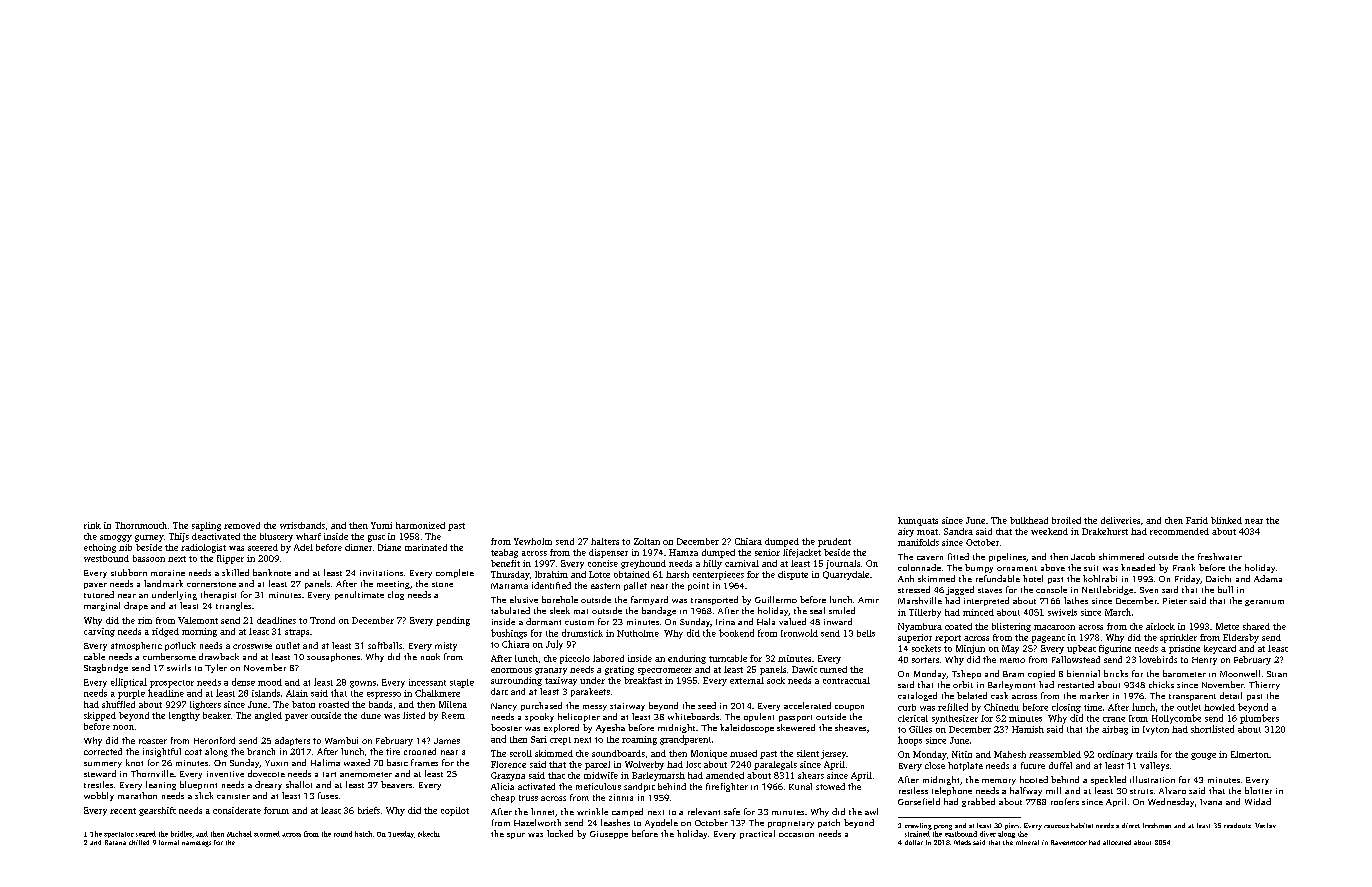  Describe the element at coordinates (1156, 730) in the screenshot. I see `Ivyton` at that location.
